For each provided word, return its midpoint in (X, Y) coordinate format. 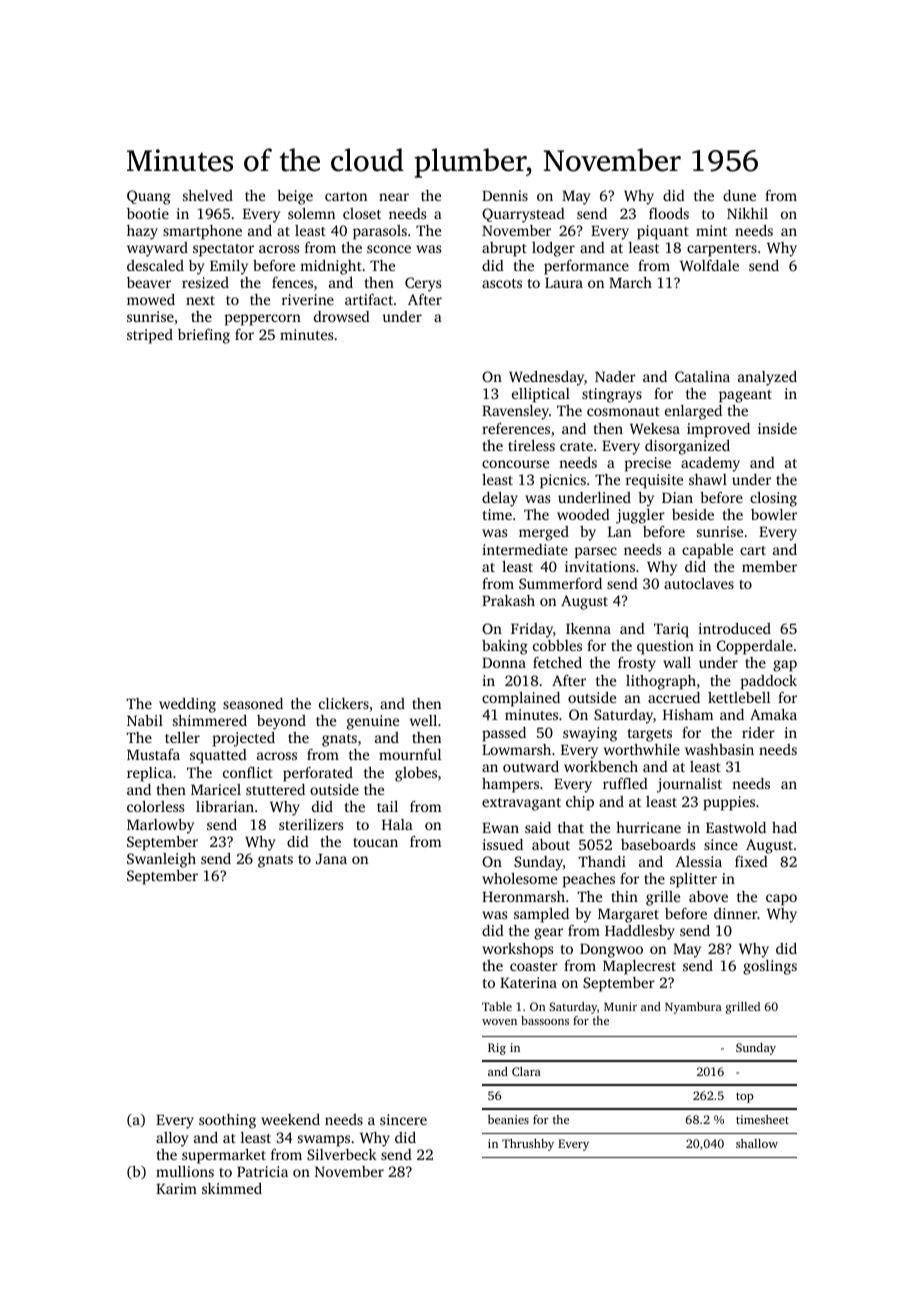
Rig (497, 1049)
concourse (515, 464)
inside (777, 428)
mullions (185, 1171)
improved (718, 430)
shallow (757, 1143)
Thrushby (528, 1145)
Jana (331, 858)
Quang (149, 197)
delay (500, 499)
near (394, 197)
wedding (187, 705)
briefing (204, 336)
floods (669, 213)
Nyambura (693, 1008)
